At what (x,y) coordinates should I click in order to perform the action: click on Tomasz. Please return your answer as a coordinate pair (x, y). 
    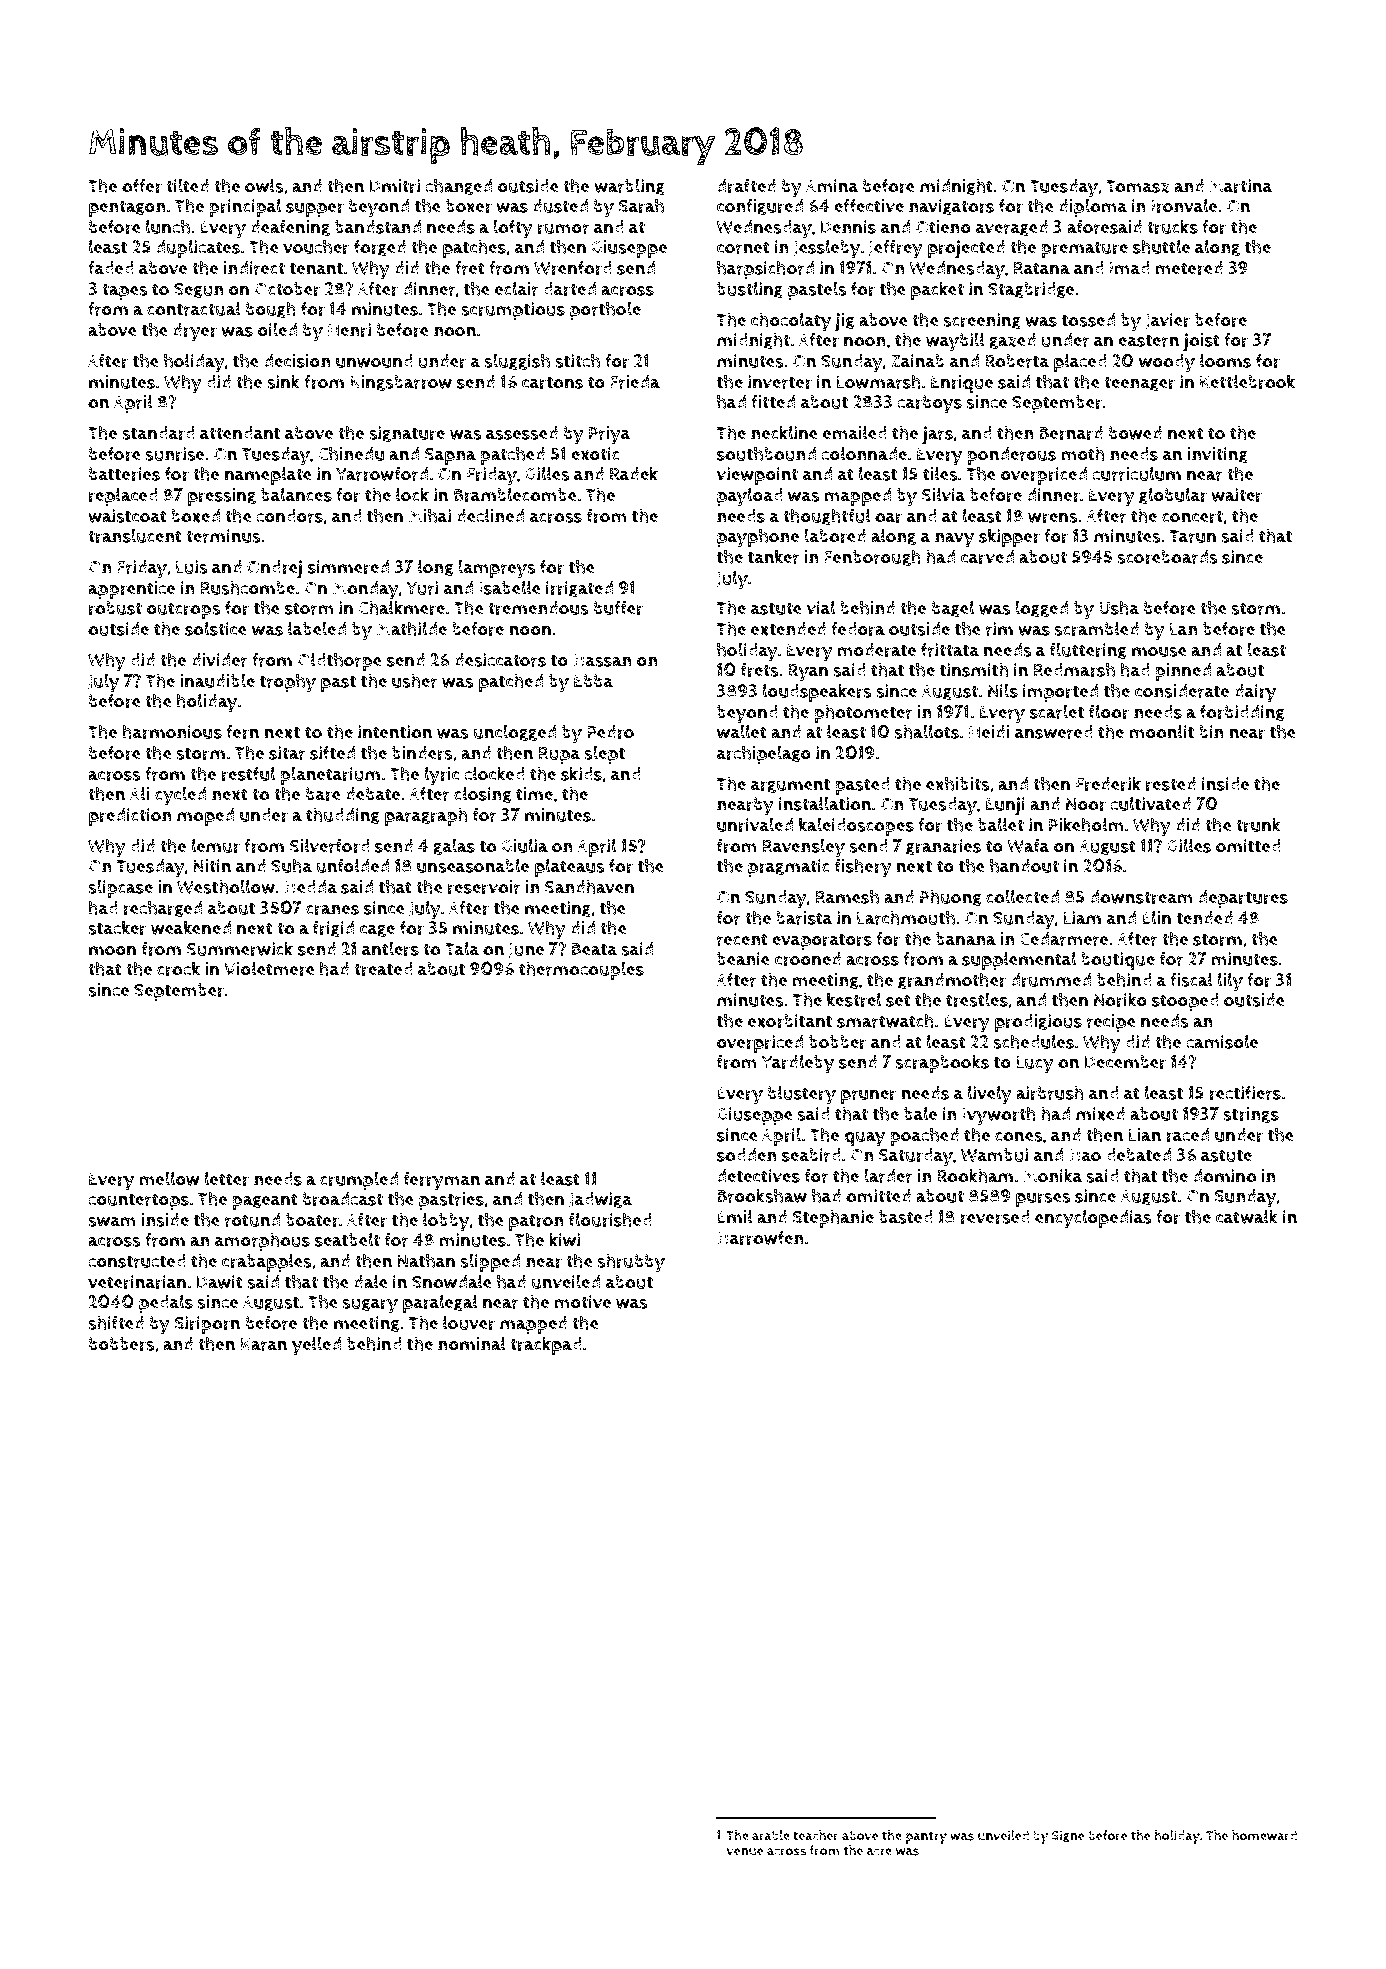
    Looking at the image, I should click on (1137, 186).
